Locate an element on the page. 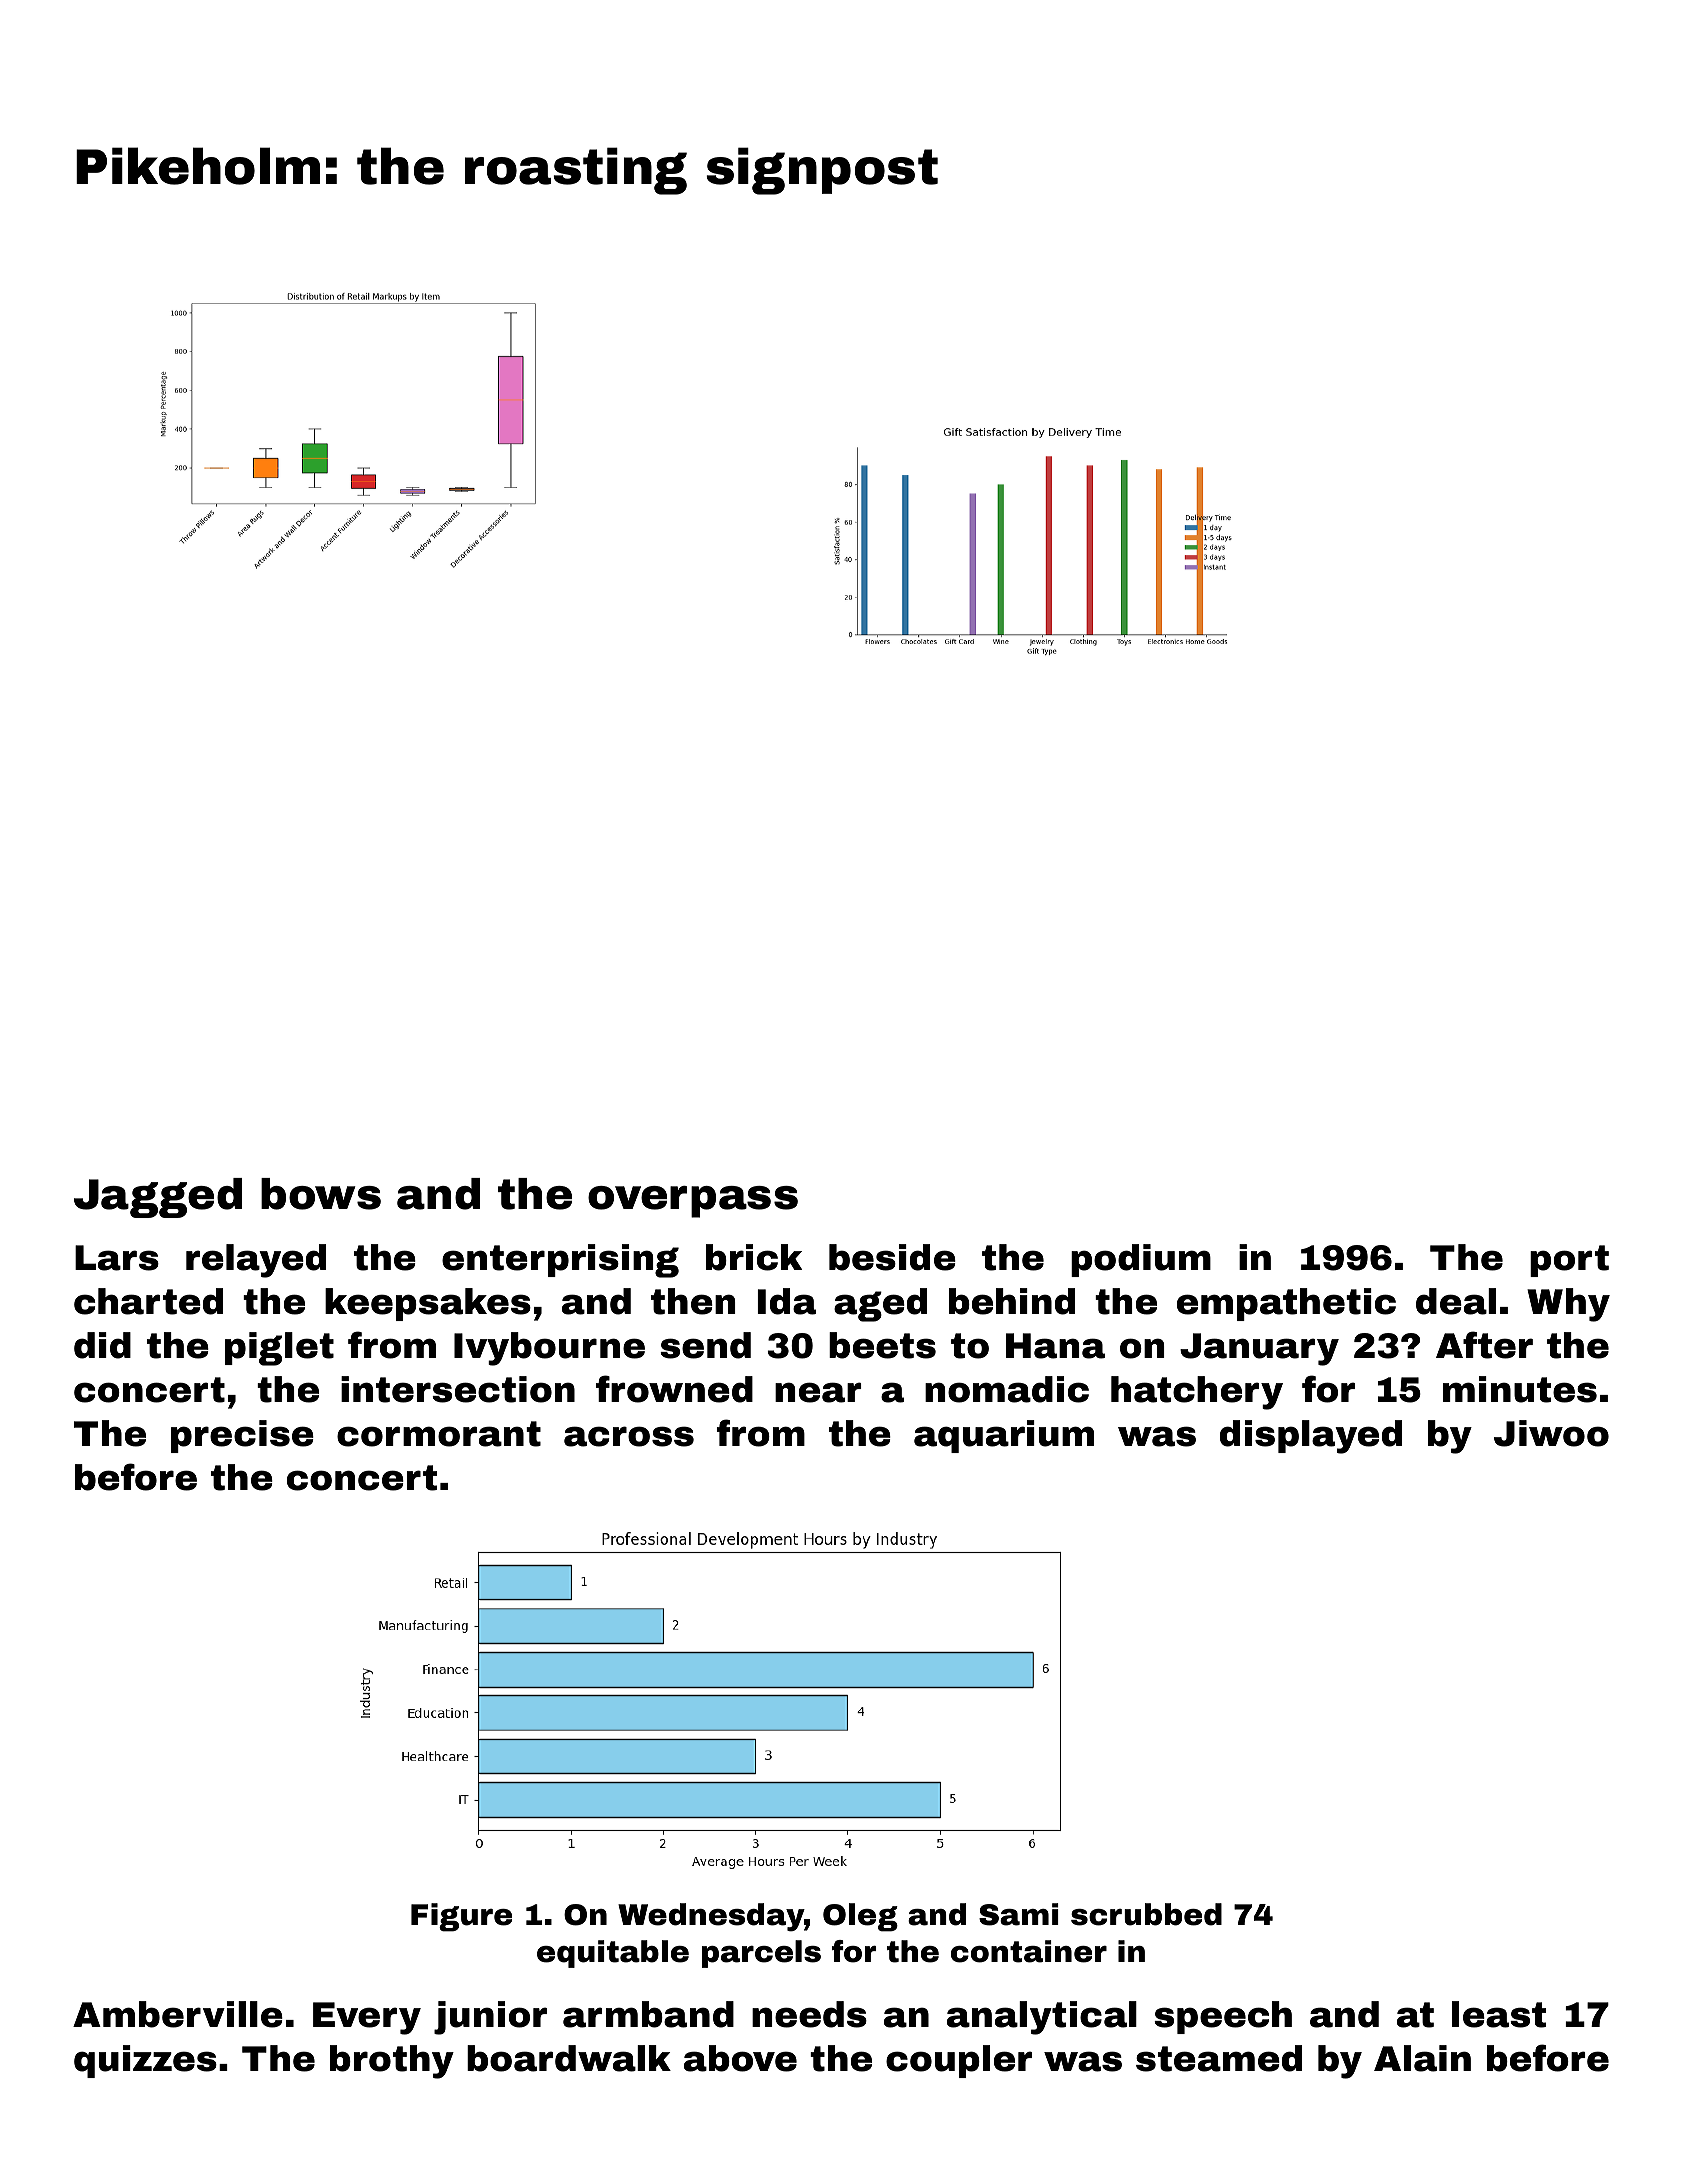 The height and width of the document is (2178, 1683). aquarium is located at coordinates (1004, 1436).
